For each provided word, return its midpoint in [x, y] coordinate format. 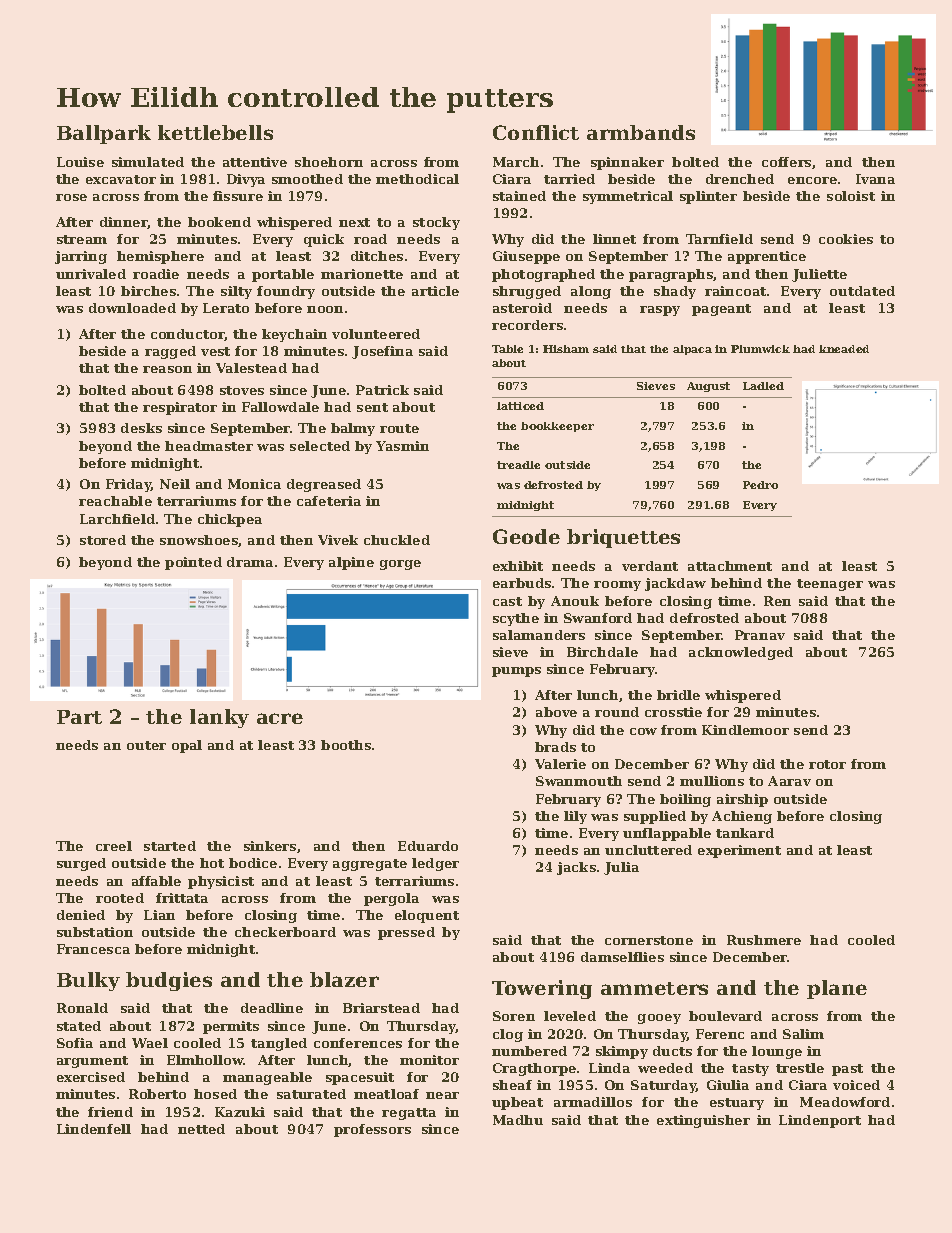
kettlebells [215, 132]
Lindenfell [94, 1129]
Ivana [875, 179]
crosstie [673, 712]
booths [346, 745]
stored [103, 540]
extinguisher [703, 1121]
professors [372, 1130]
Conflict [536, 132]
